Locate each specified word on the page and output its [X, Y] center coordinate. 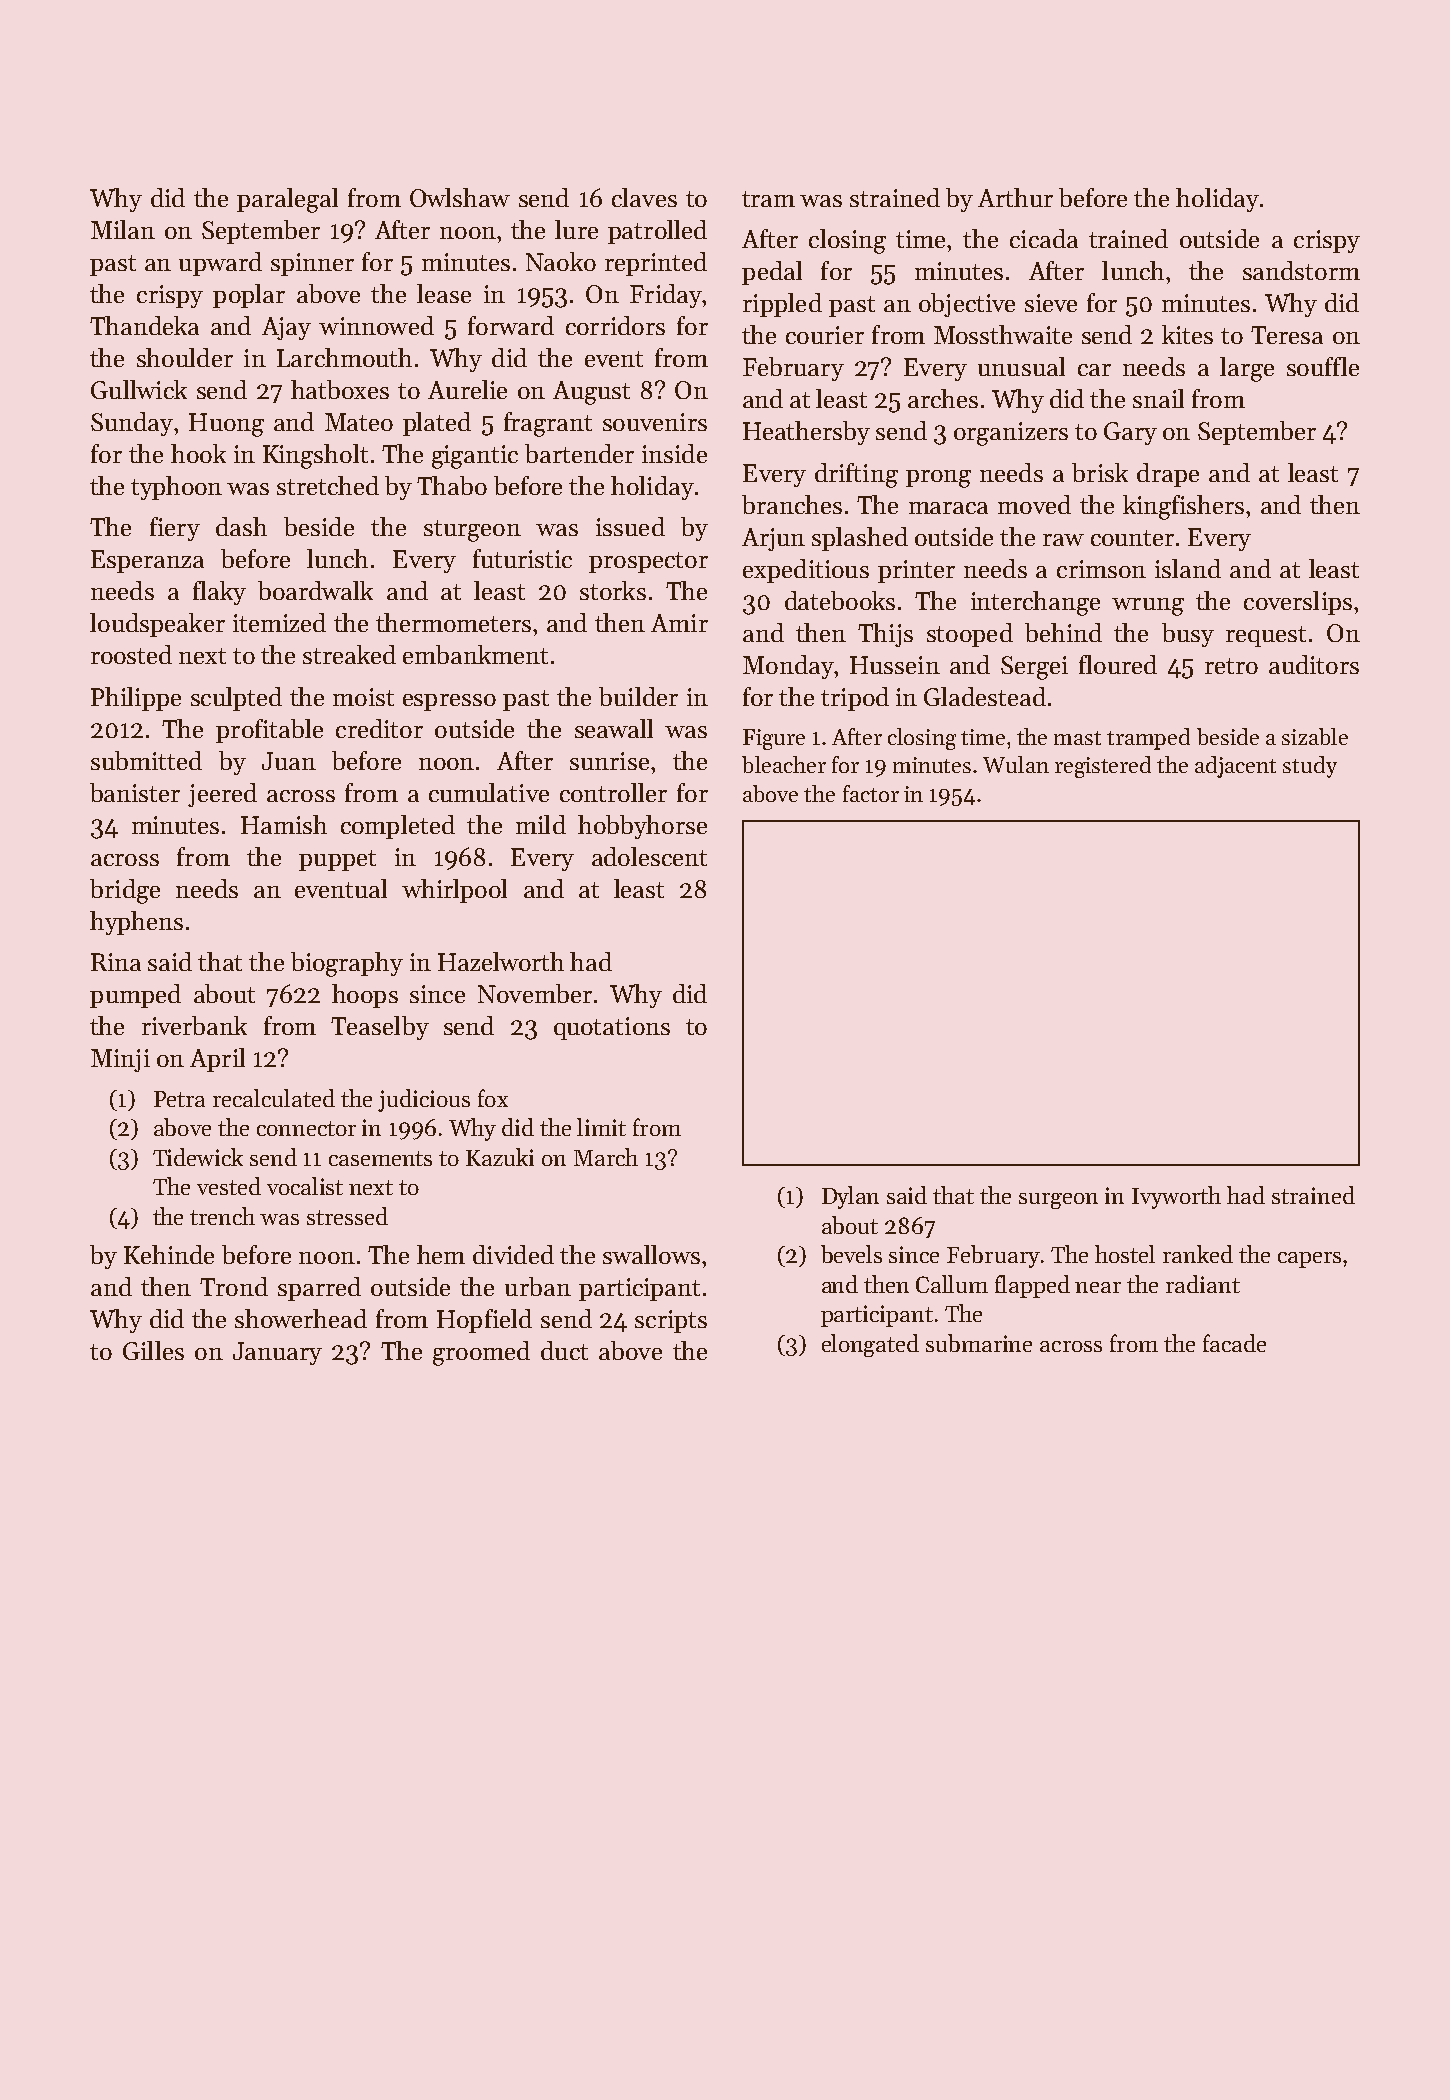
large [1247, 369]
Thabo [452, 485]
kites [1187, 334]
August [591, 393]
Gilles [153, 1350]
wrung [1148, 607]
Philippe [136, 699]
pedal [772, 273]
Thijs [885, 635]
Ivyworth [1176, 1197]
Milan [123, 229]
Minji [120, 1060]
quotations [612, 1028]
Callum [952, 1284]
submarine [979, 1343]
